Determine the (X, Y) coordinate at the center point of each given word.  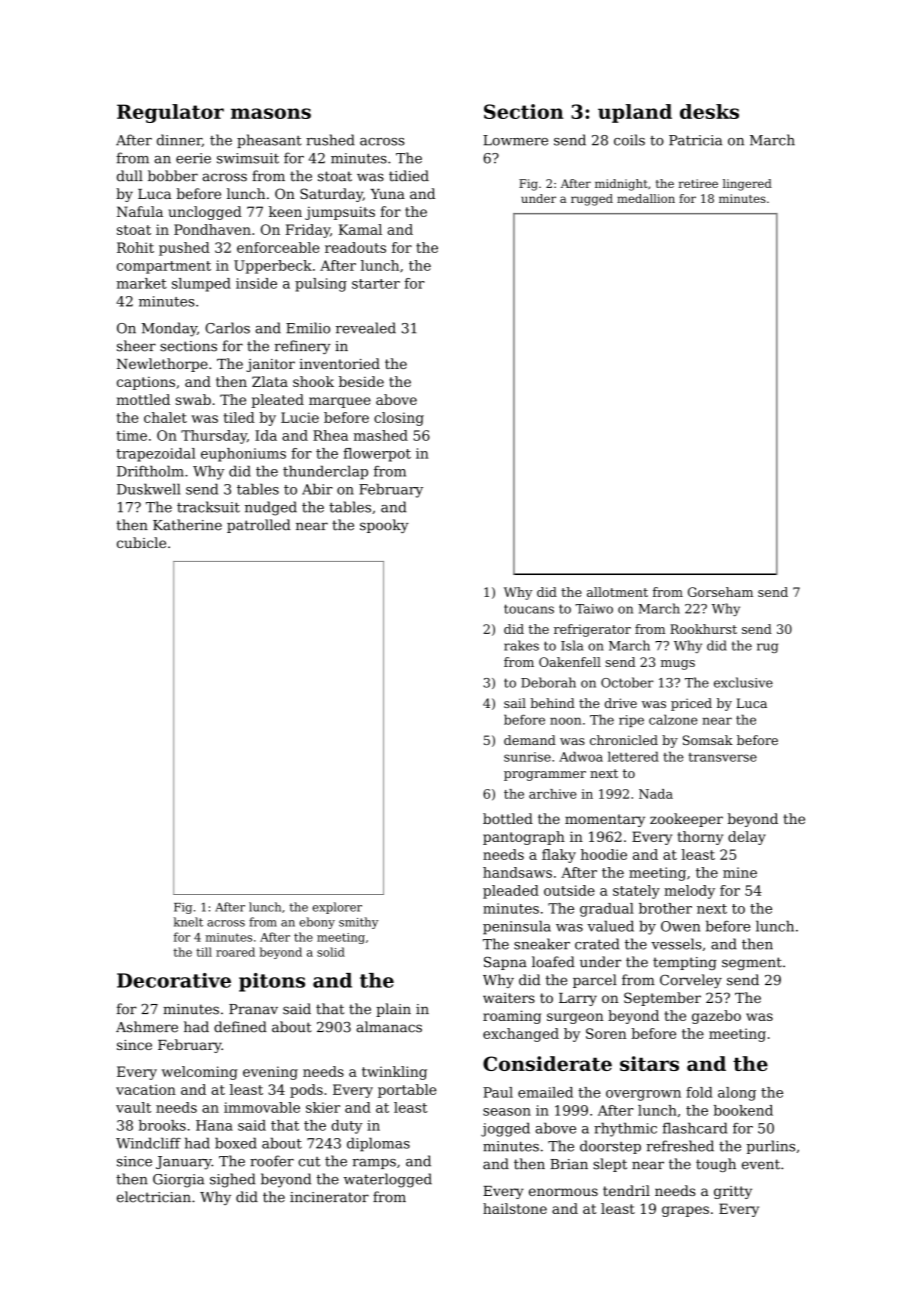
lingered (747, 185)
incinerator (329, 1197)
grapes (685, 1211)
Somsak (708, 740)
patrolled (258, 526)
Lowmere (515, 140)
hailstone (515, 1208)
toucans (529, 609)
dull (130, 176)
